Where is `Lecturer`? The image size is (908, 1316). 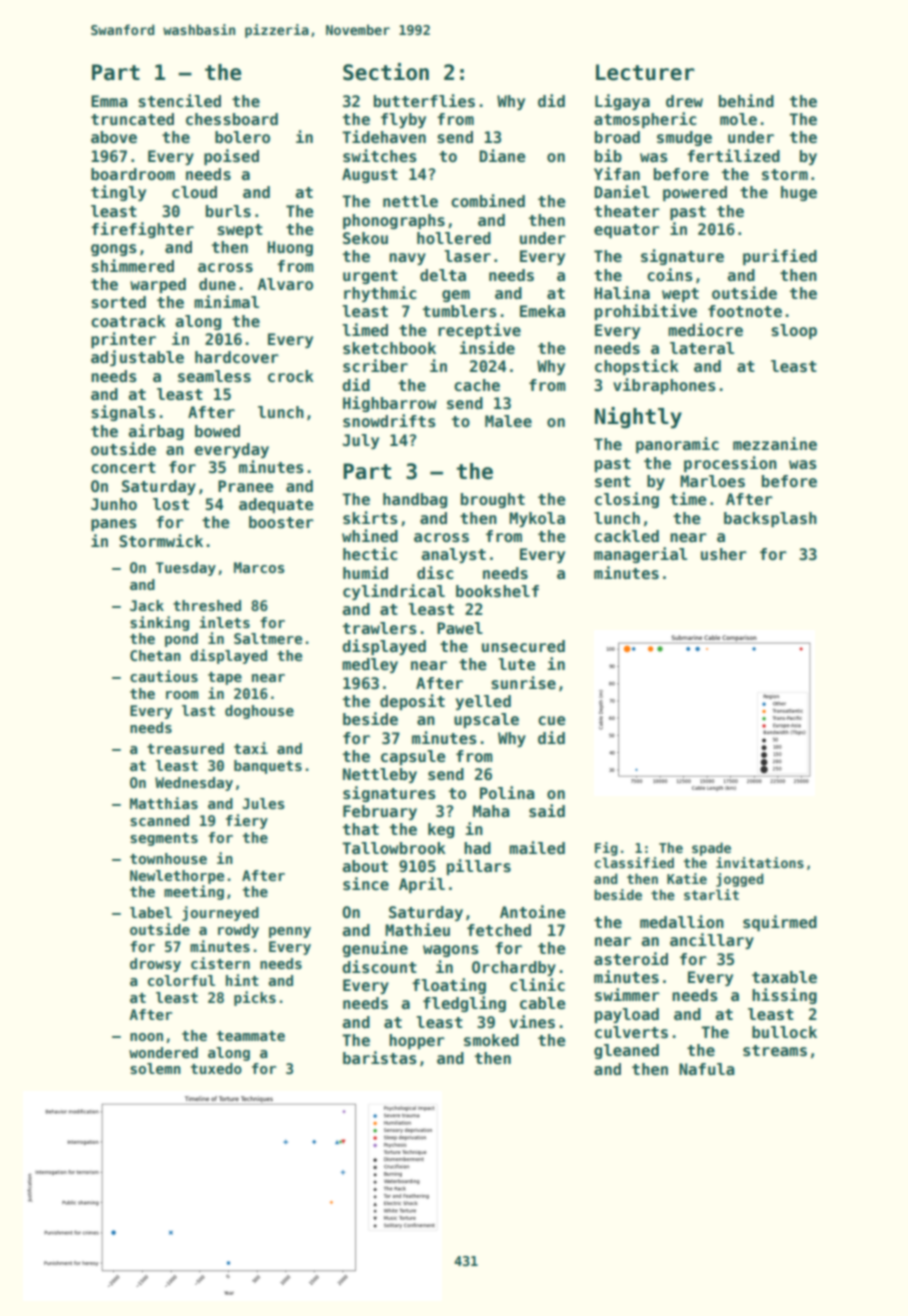 Lecturer is located at coordinates (645, 72).
